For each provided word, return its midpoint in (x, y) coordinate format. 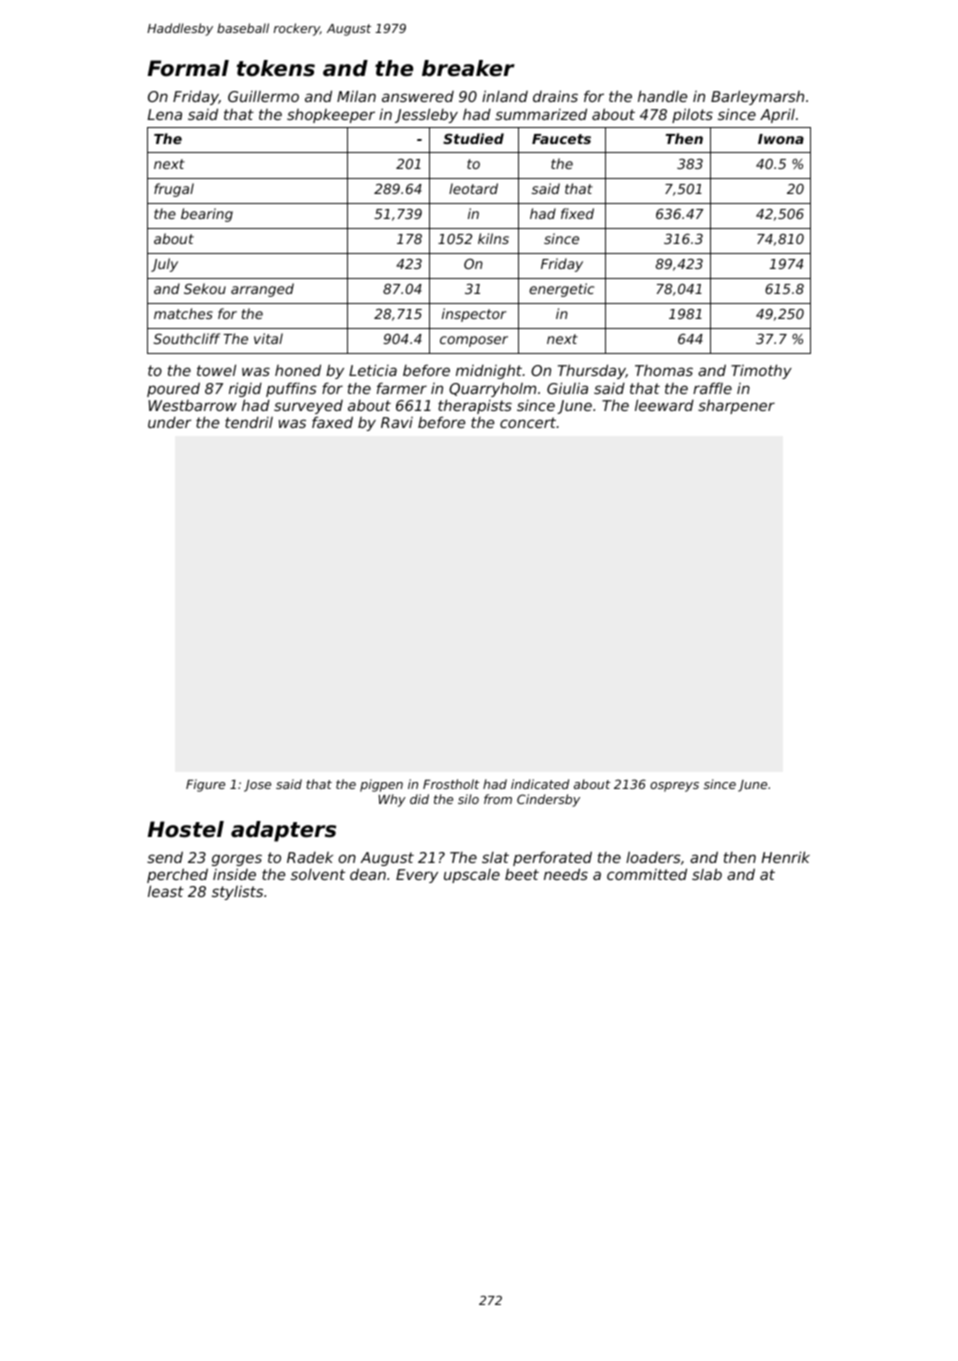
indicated (540, 784)
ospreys (674, 787)
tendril (249, 422)
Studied (473, 138)
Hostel (186, 829)
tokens (276, 68)
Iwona (781, 139)
